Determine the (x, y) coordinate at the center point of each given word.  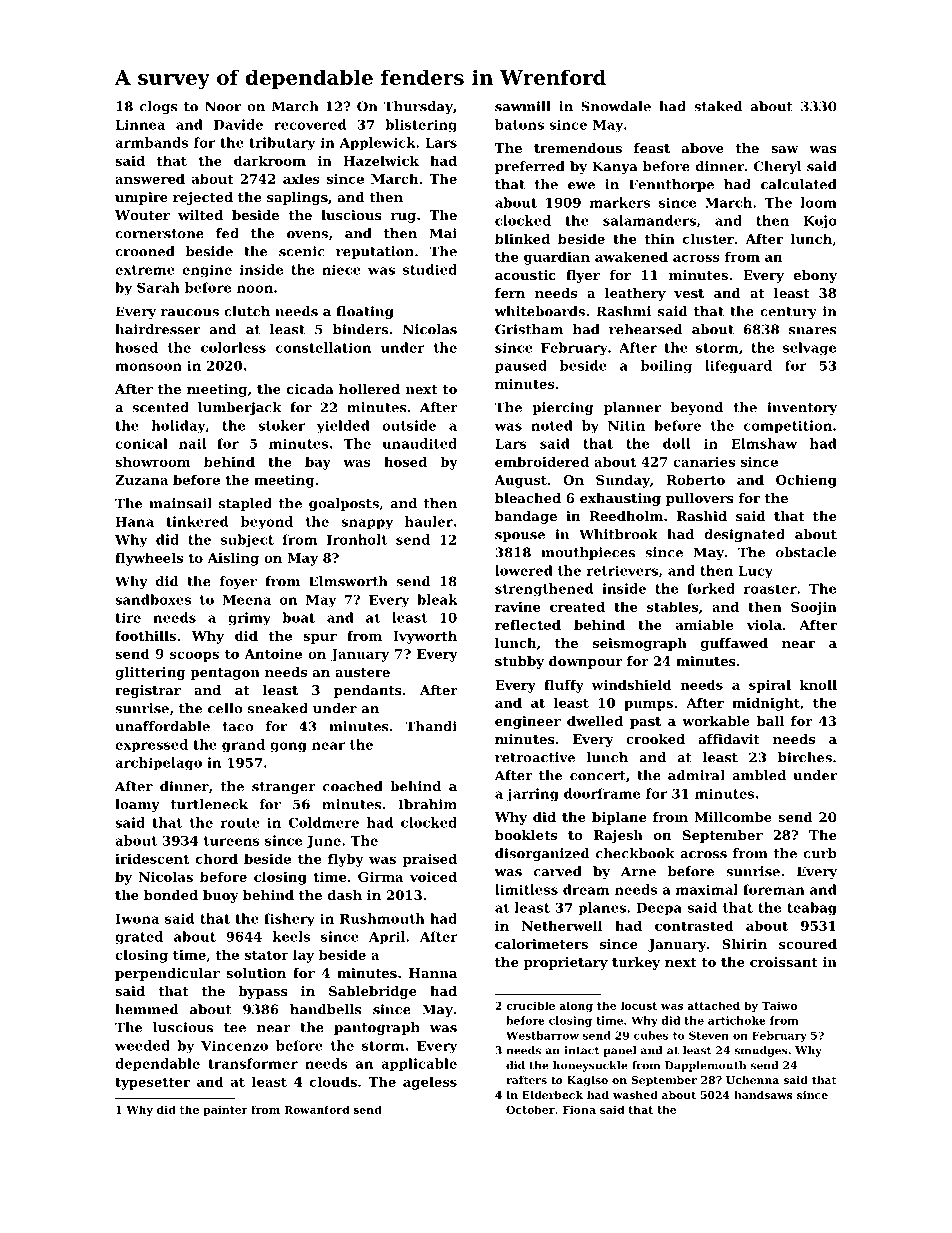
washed (635, 1095)
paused (521, 367)
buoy (221, 896)
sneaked (278, 708)
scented (160, 407)
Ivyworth (425, 637)
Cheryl (777, 167)
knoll (818, 684)
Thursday (418, 107)
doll (676, 443)
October (530, 1109)
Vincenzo (234, 1045)
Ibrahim (427, 804)
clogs (159, 107)
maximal (707, 889)
